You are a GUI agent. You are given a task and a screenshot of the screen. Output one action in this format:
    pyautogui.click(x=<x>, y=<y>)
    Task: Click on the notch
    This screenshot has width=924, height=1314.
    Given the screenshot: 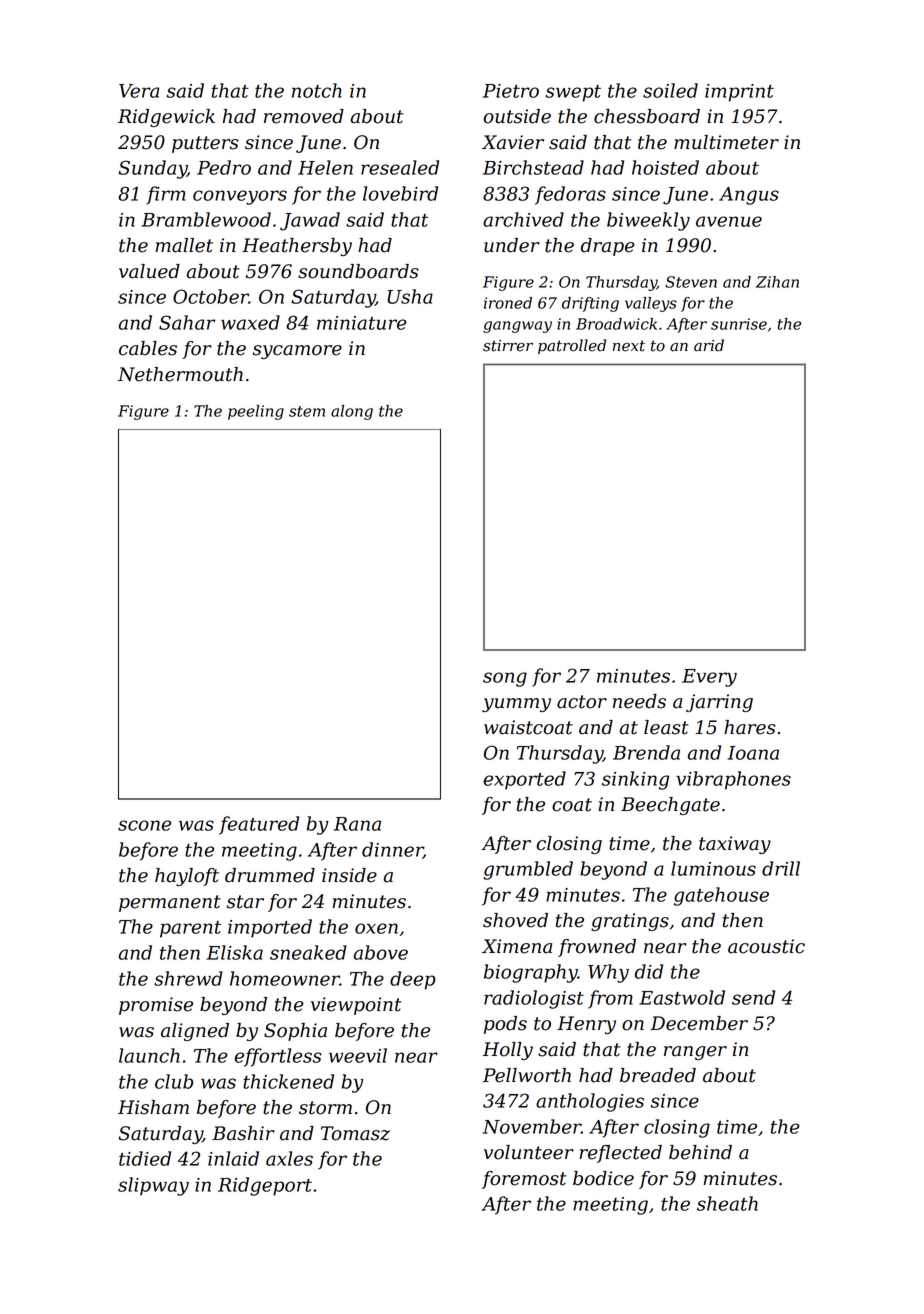 What is the action you would take?
    pyautogui.click(x=317, y=90)
